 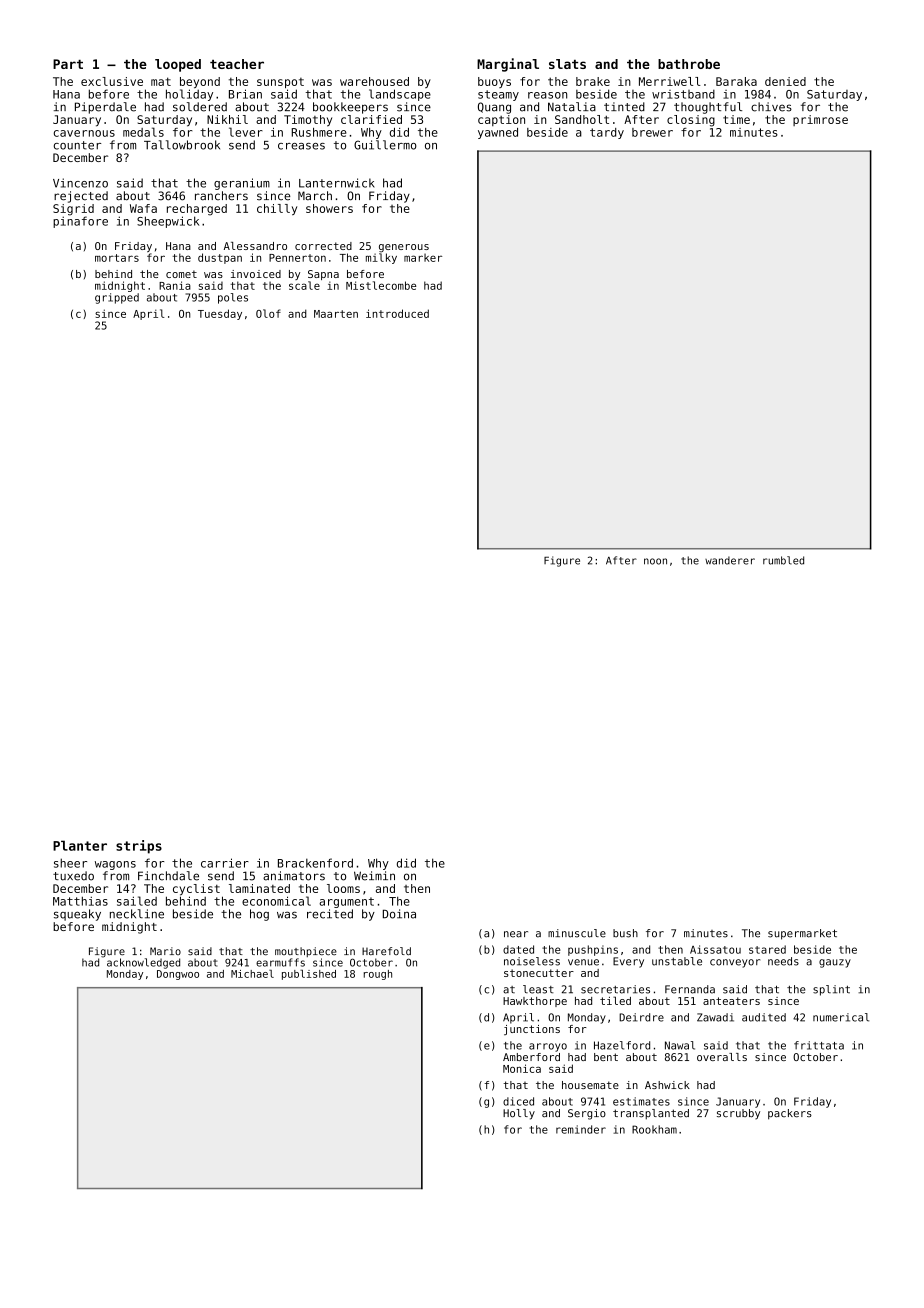 What do you see at coordinates (252, 974) in the image?
I see `Michael` at bounding box center [252, 974].
